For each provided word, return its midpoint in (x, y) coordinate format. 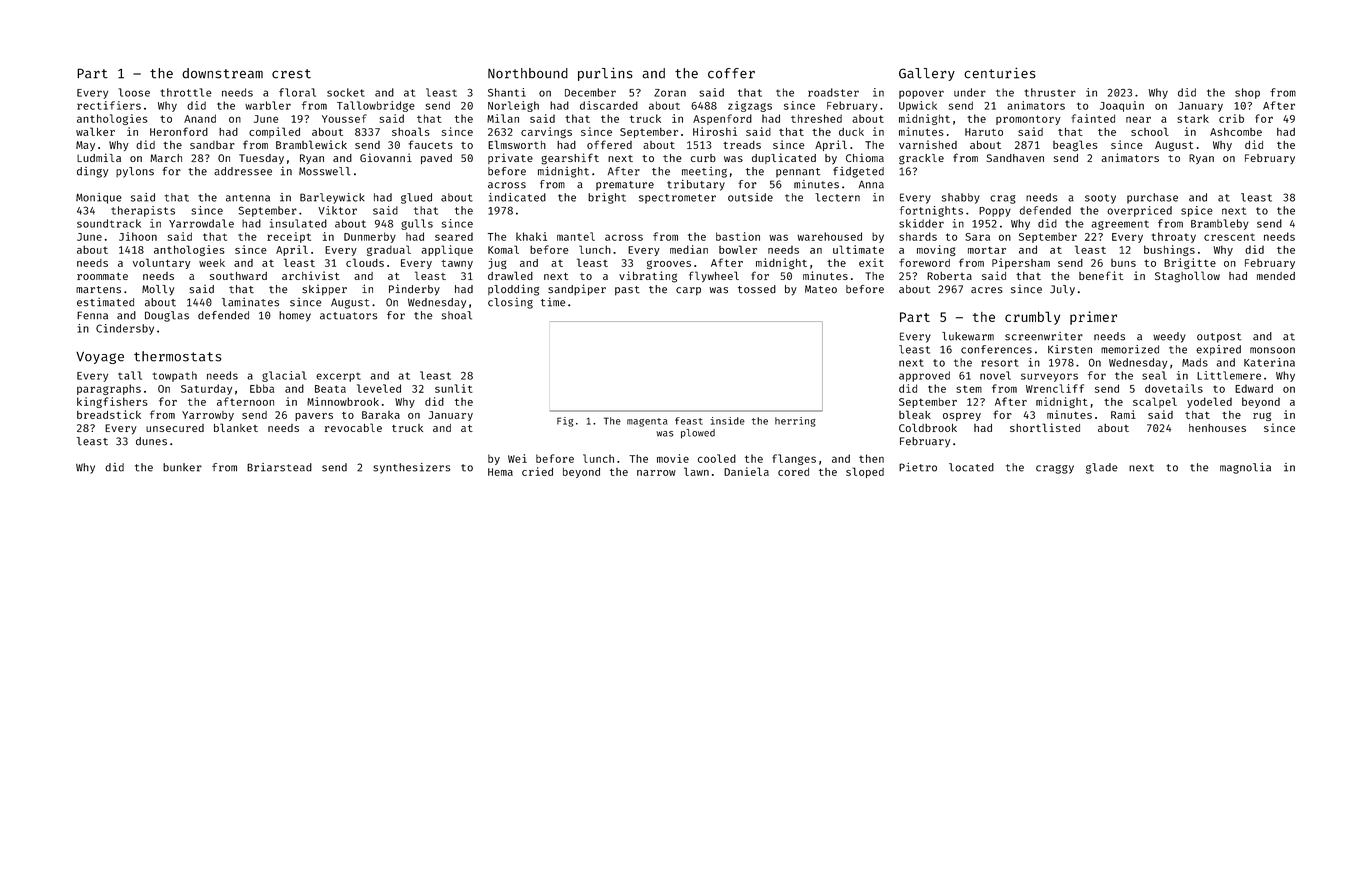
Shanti (507, 92)
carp (688, 291)
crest (291, 74)
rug (1262, 416)
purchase (1152, 198)
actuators (348, 316)
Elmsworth (517, 144)
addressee (243, 171)
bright (607, 198)
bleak (915, 414)
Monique (99, 198)
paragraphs (109, 389)
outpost (1219, 338)
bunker (182, 467)
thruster (1050, 92)
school (1150, 131)
